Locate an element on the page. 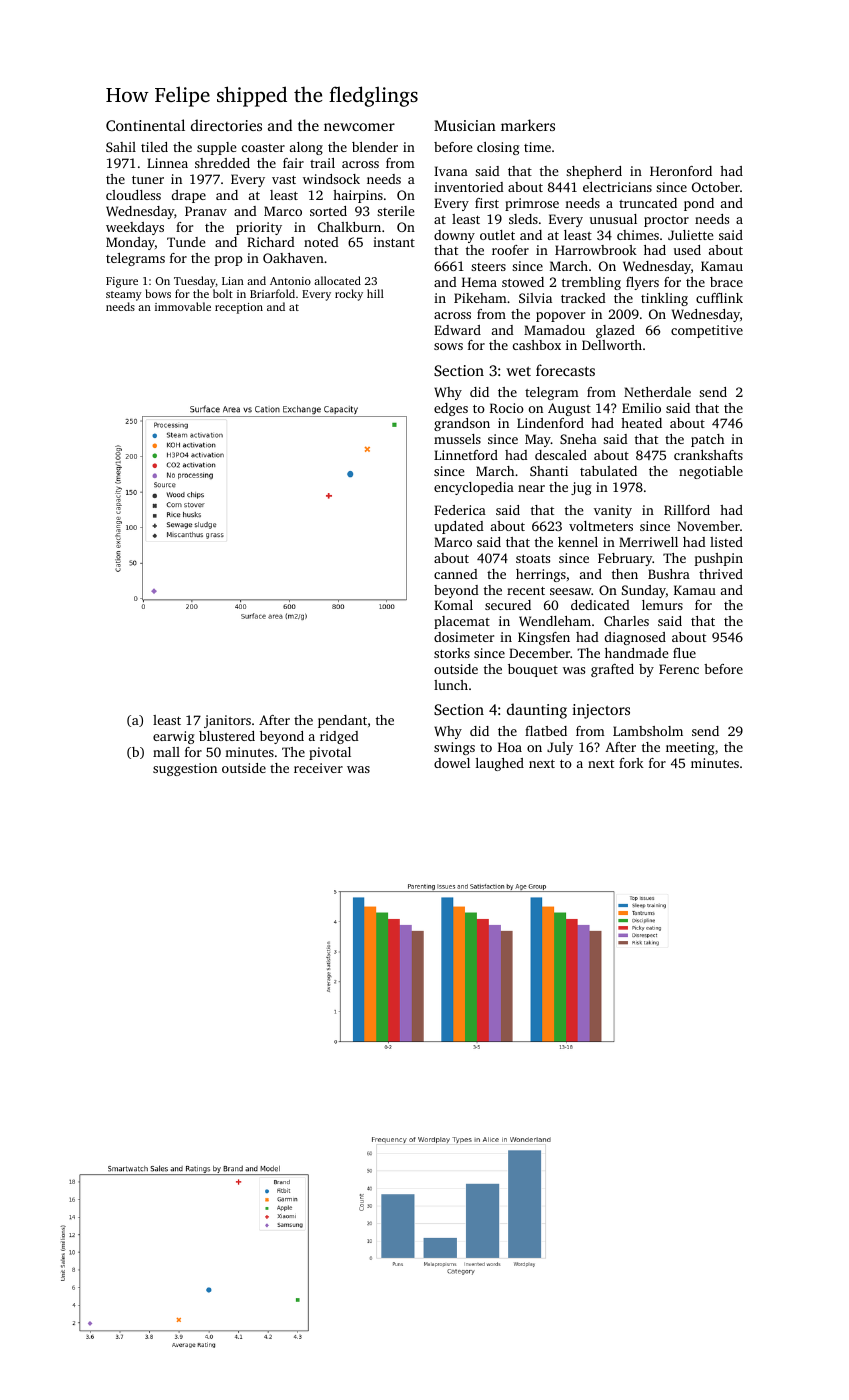  earwig is located at coordinates (173, 737).
